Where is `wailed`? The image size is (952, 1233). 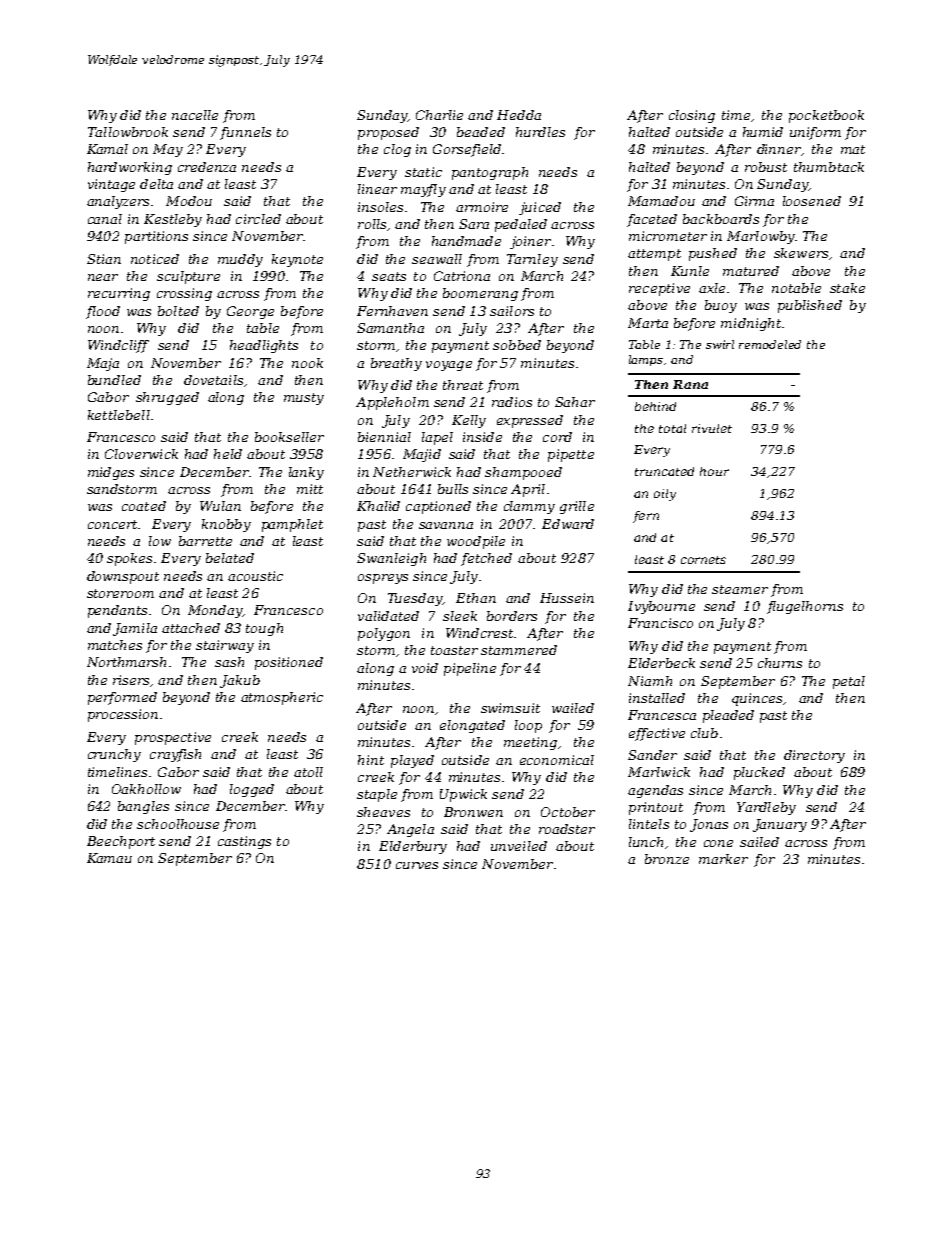
wailed is located at coordinates (573, 708).
